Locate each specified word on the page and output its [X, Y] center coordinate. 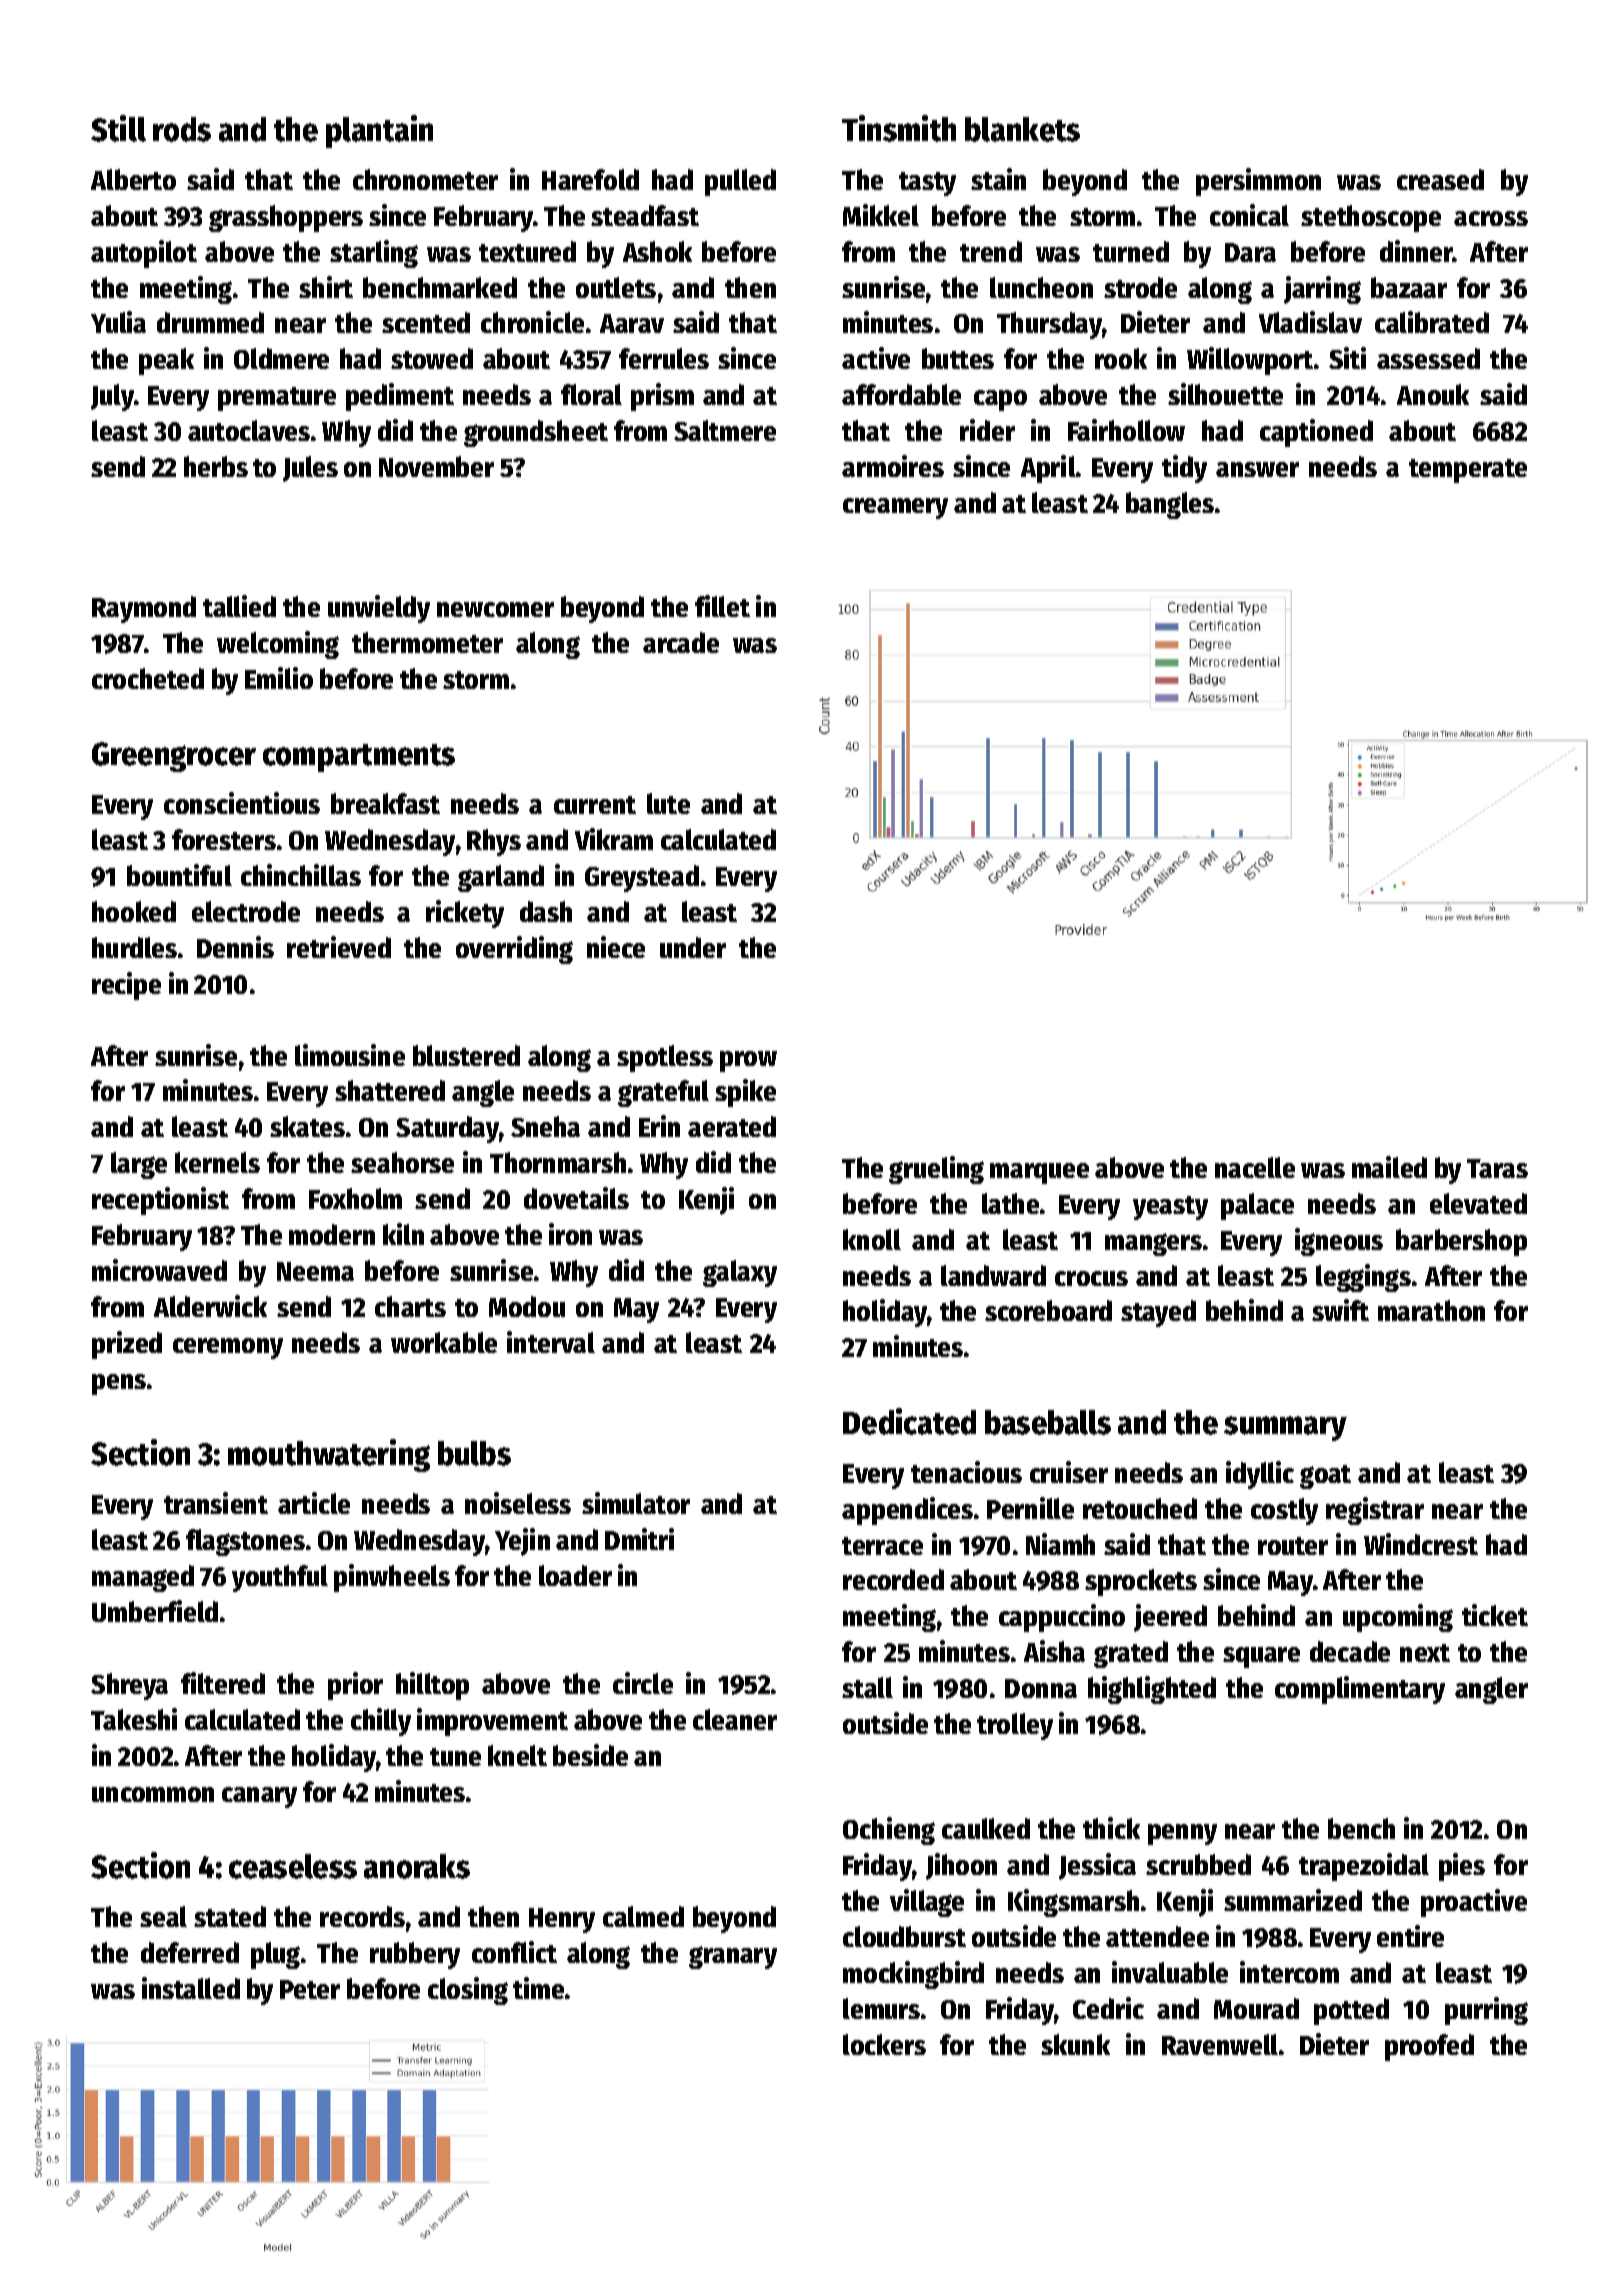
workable [444, 1342]
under [693, 947]
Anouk [1433, 394]
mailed [1389, 1167]
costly [1284, 1511]
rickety [465, 914]
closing [468, 1991]
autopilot [144, 254]
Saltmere [725, 430]
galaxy [740, 1273]
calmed [643, 1916]
